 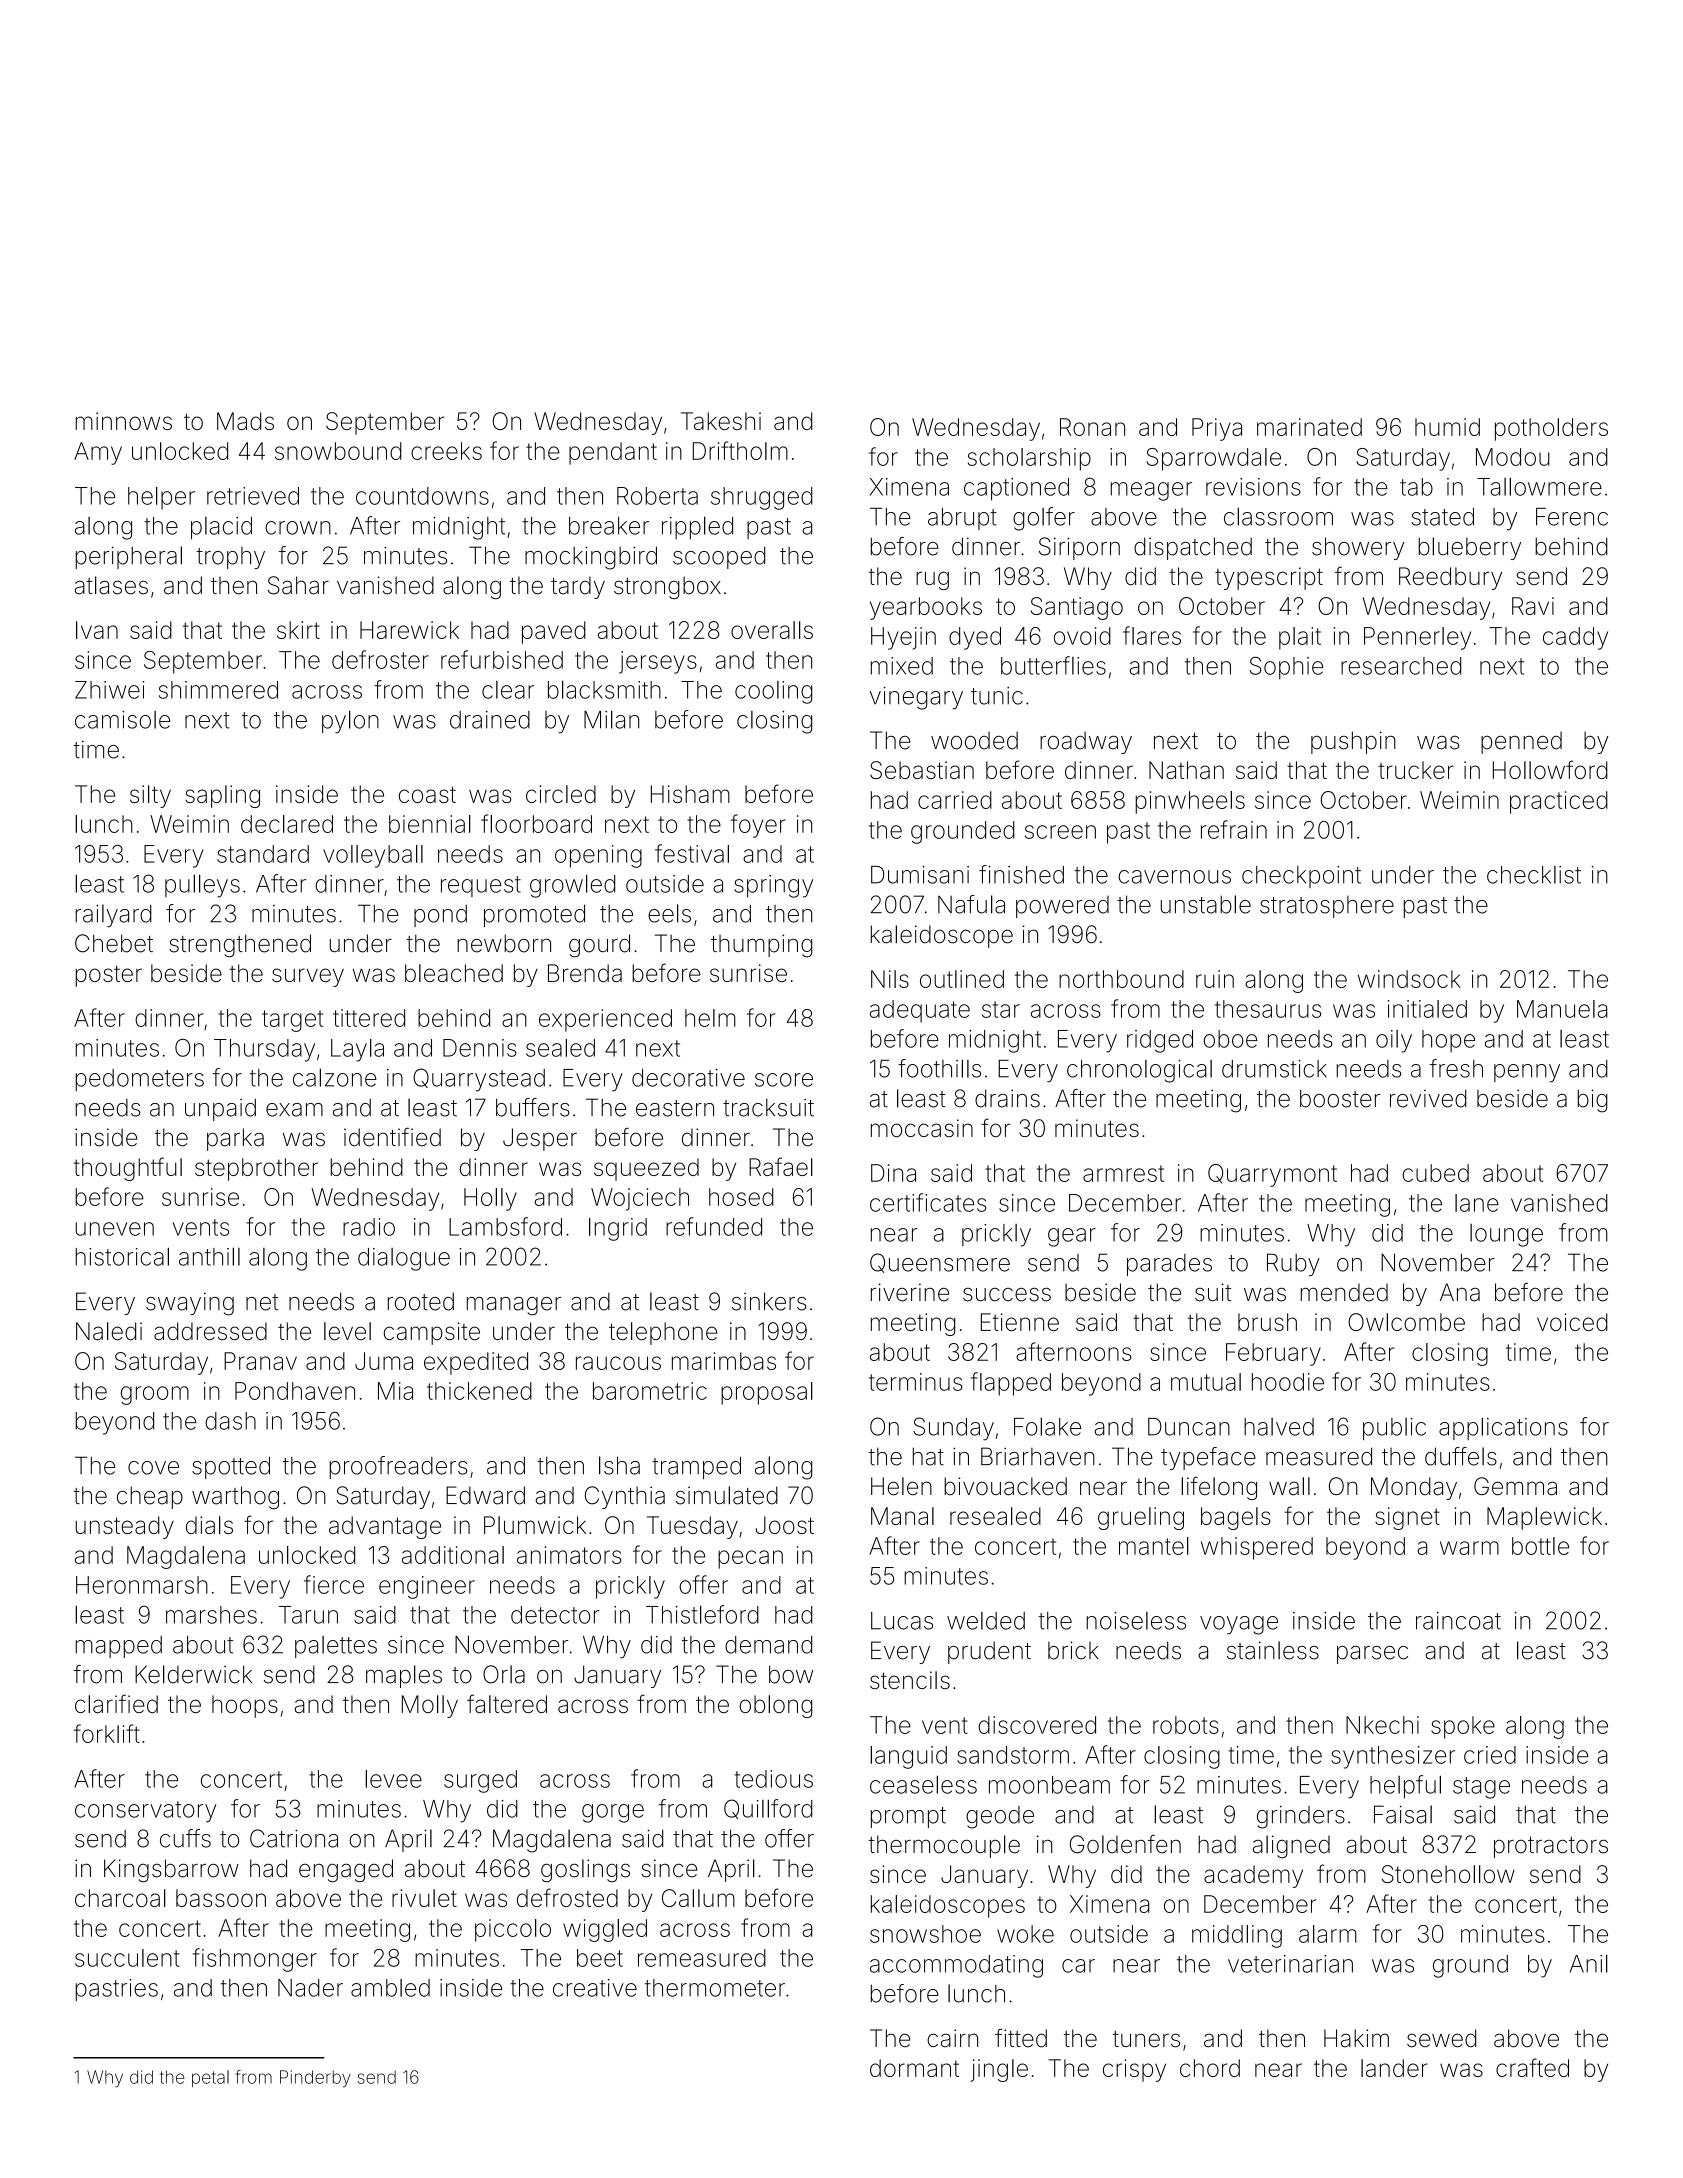 I want to click on potholders, so click(x=1551, y=429).
